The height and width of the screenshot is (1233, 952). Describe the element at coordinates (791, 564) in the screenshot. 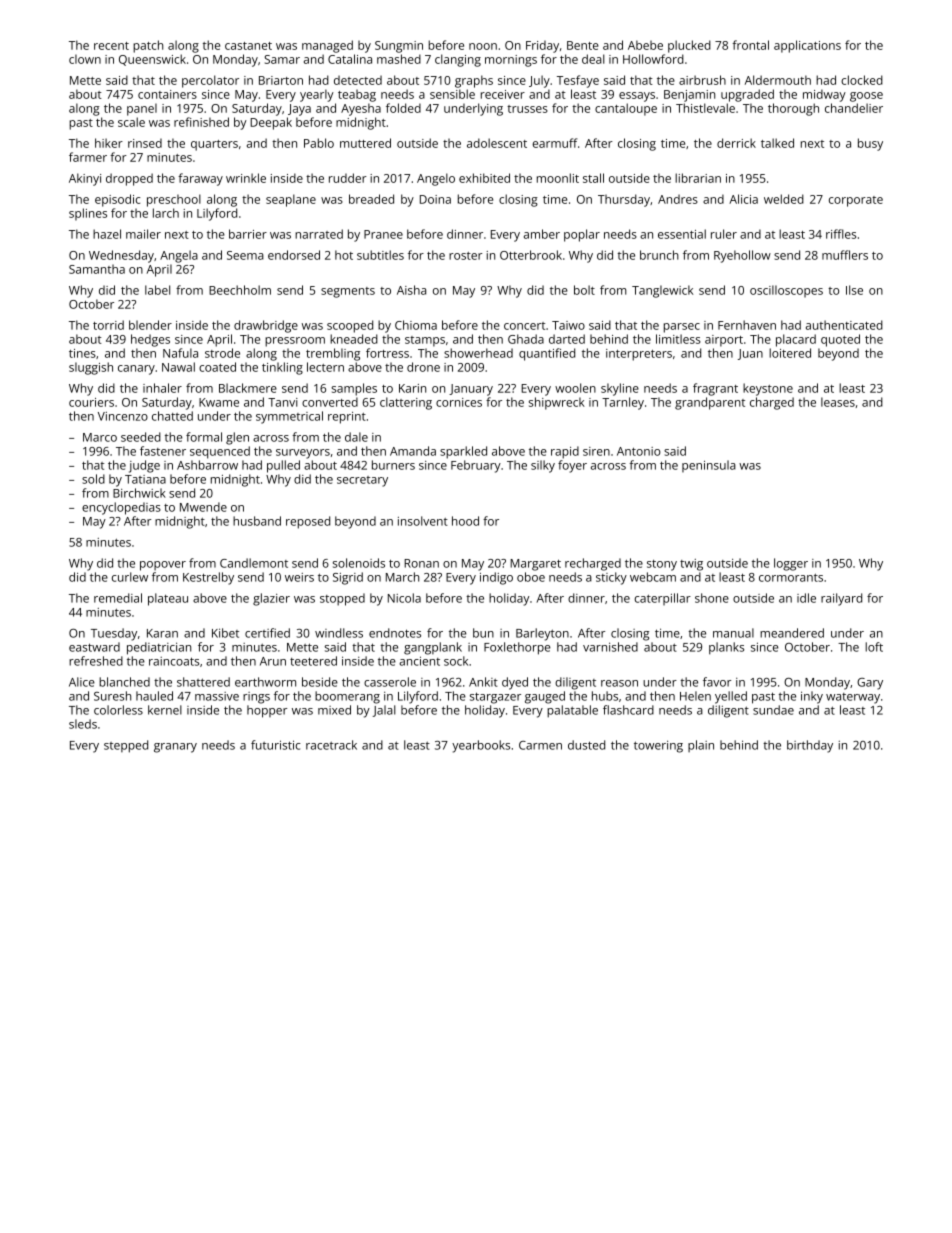

I see `logger` at that location.
